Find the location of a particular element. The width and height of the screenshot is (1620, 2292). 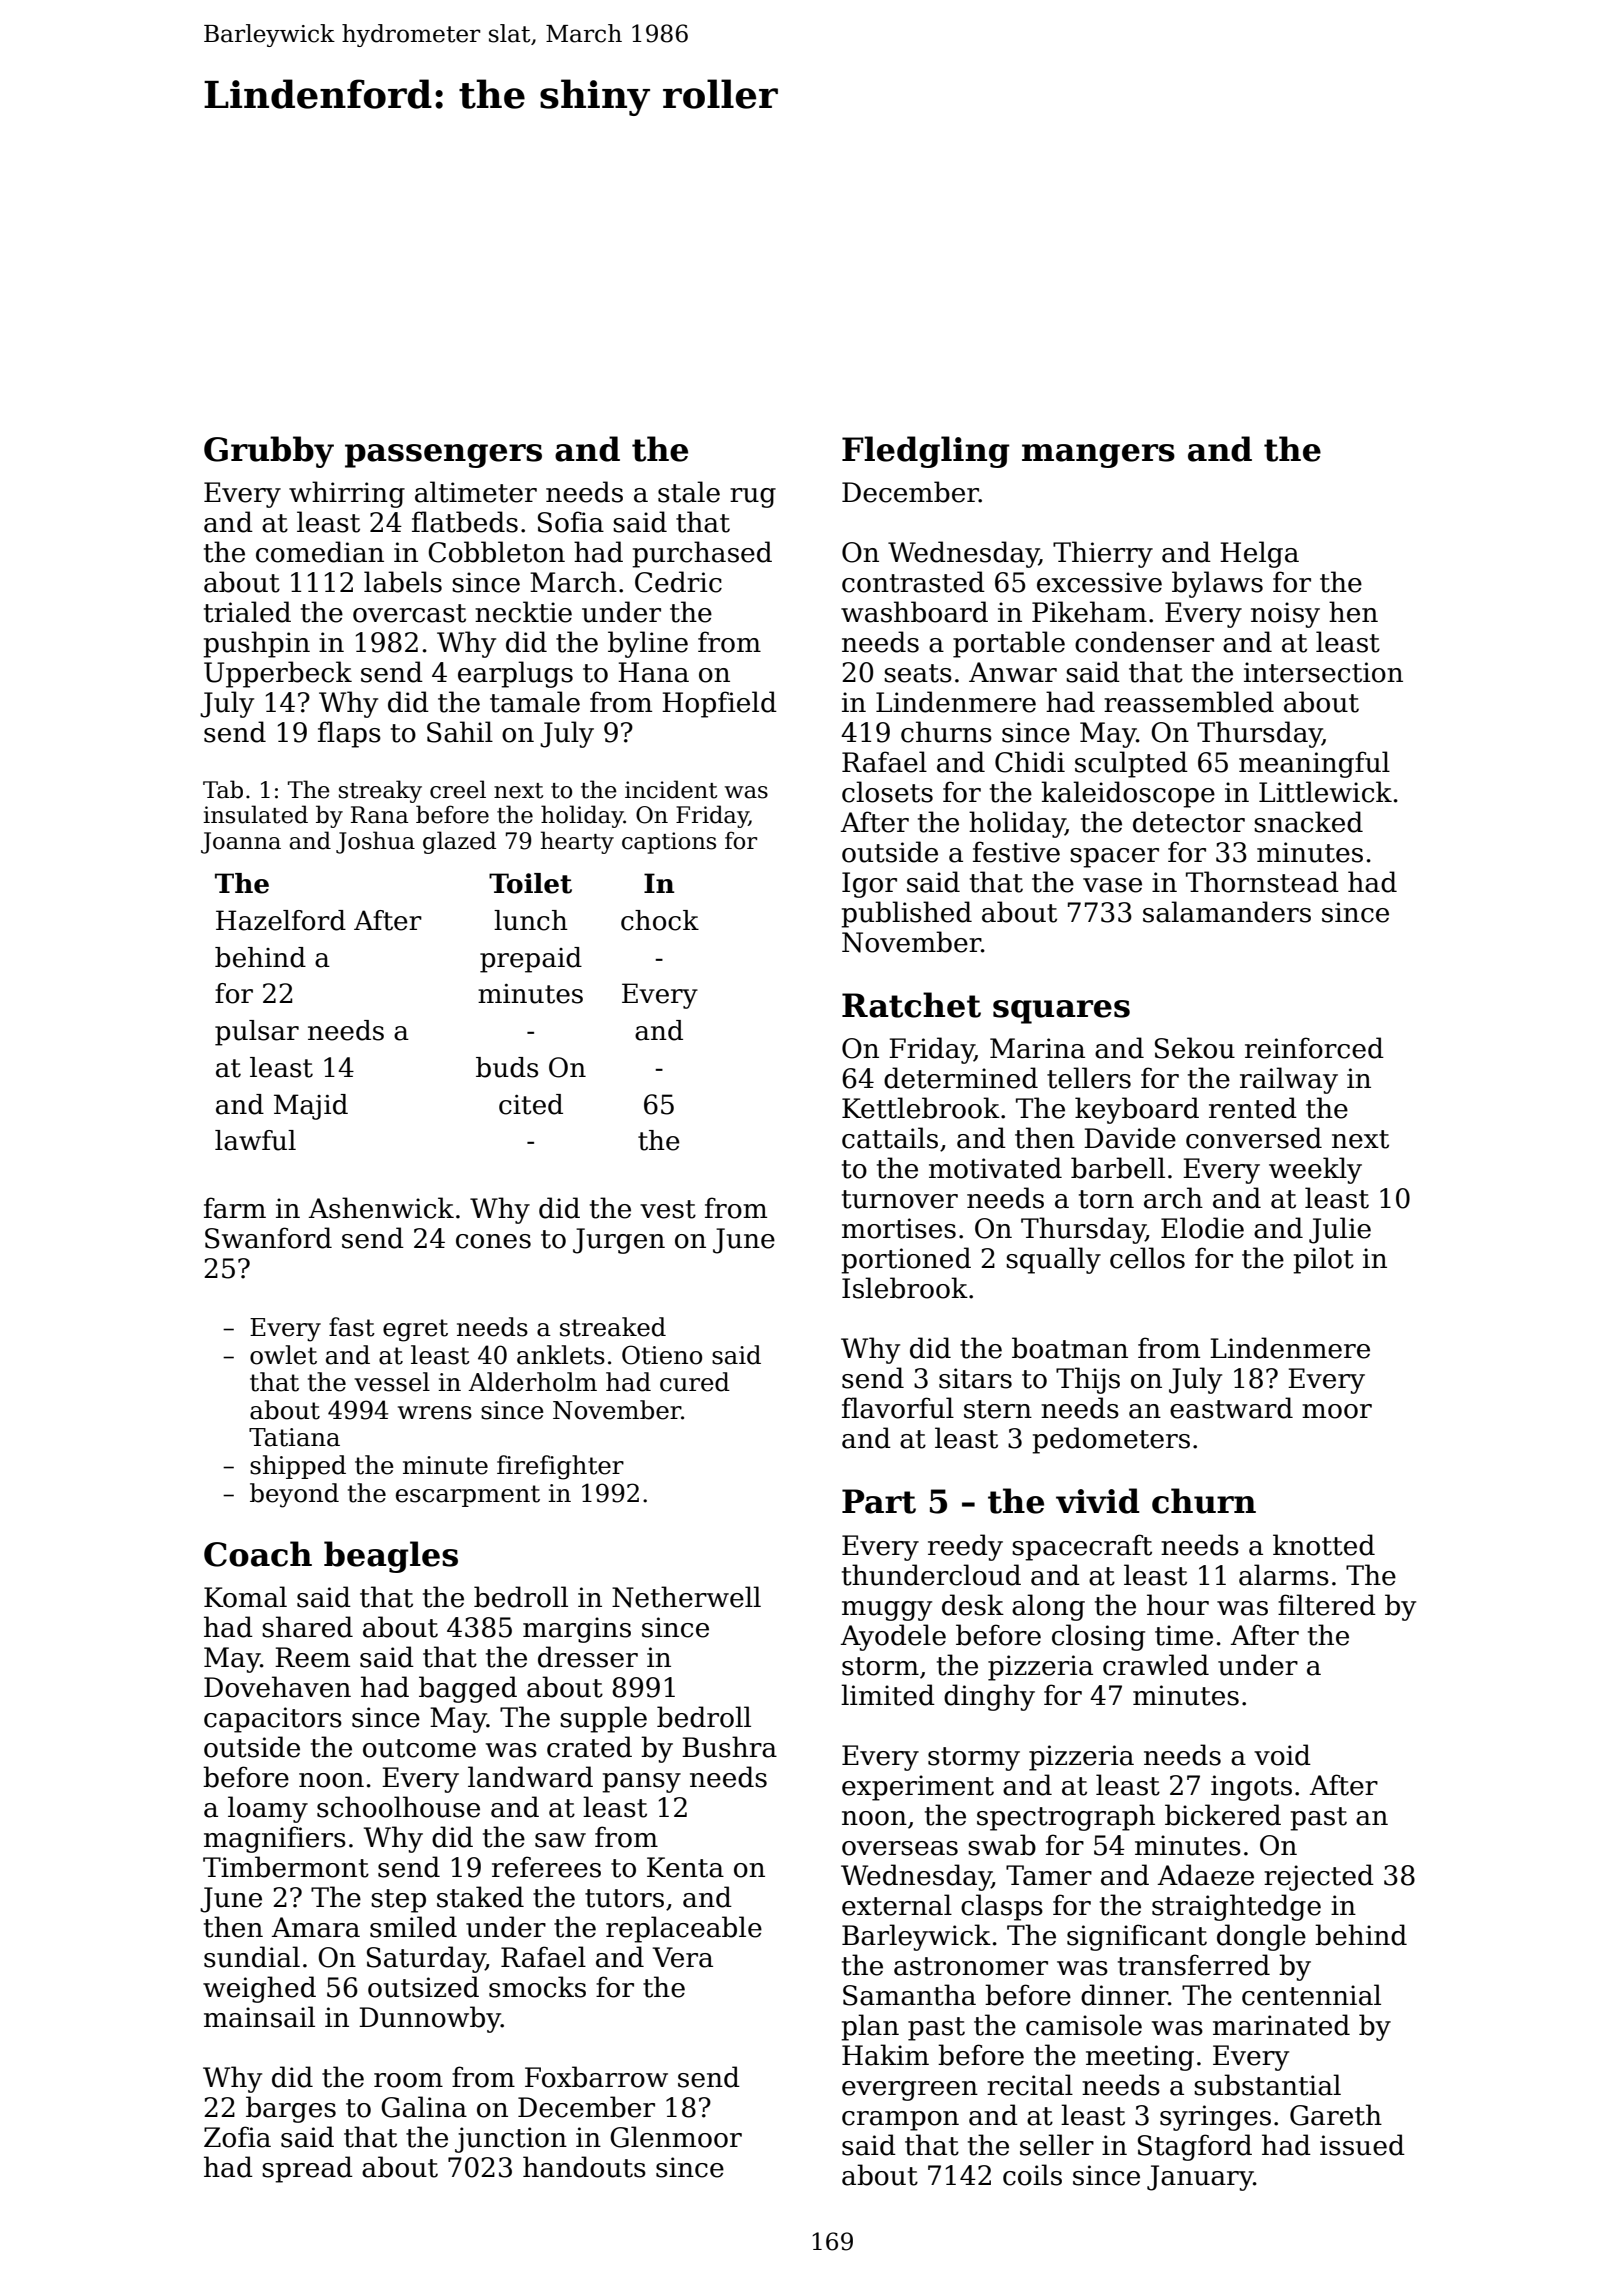

anklets is located at coordinates (561, 1355).
